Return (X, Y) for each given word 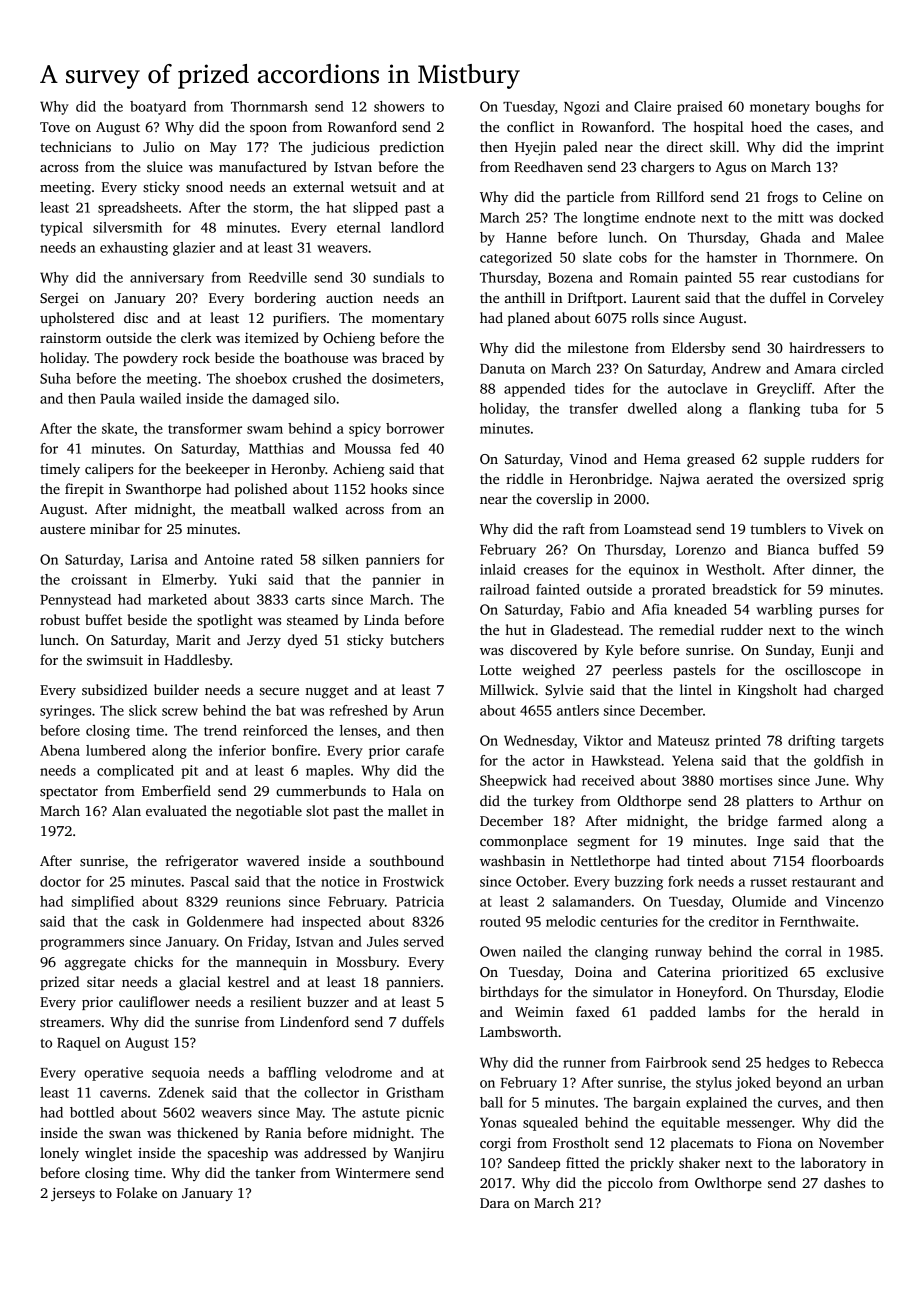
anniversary (167, 279)
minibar (115, 528)
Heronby (298, 470)
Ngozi (582, 108)
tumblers (778, 528)
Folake (136, 1192)
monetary (780, 109)
